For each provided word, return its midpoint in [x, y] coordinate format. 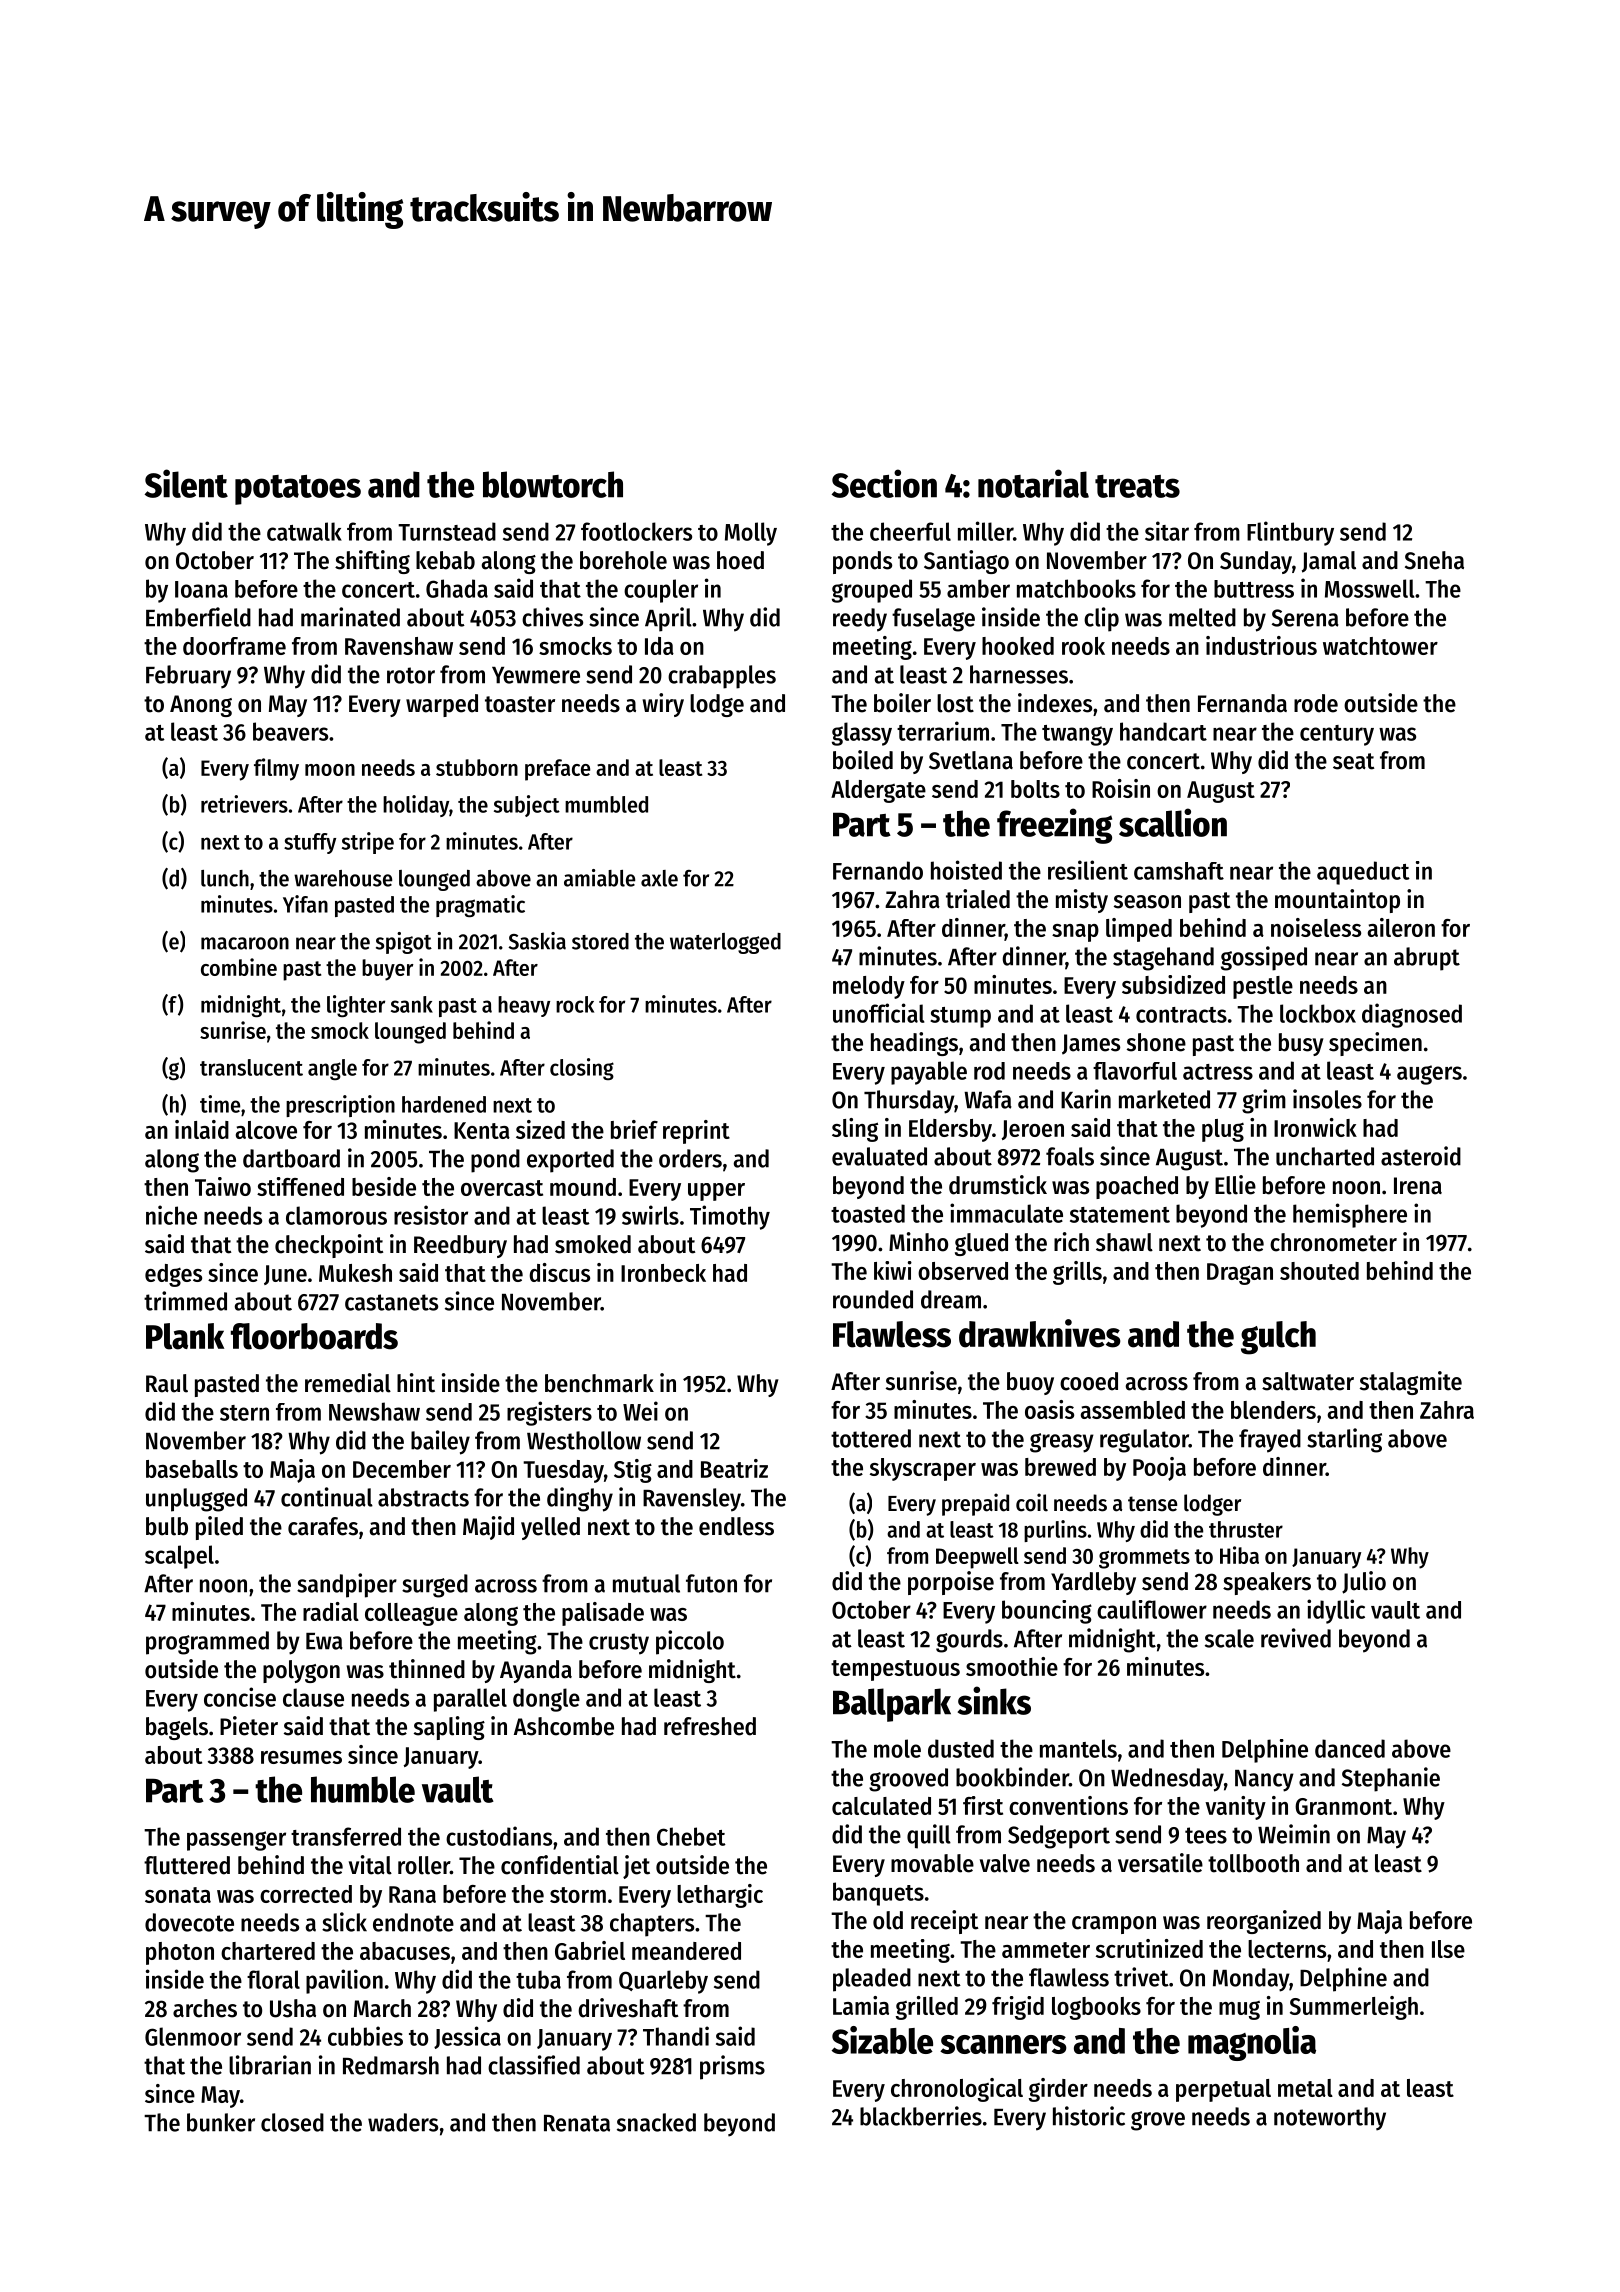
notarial [1033, 483]
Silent [186, 483]
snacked [656, 2122]
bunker [221, 2122]
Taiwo [223, 1186]
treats [1137, 486]
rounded [873, 1299]
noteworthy [1330, 2119]
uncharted [1325, 1156]
